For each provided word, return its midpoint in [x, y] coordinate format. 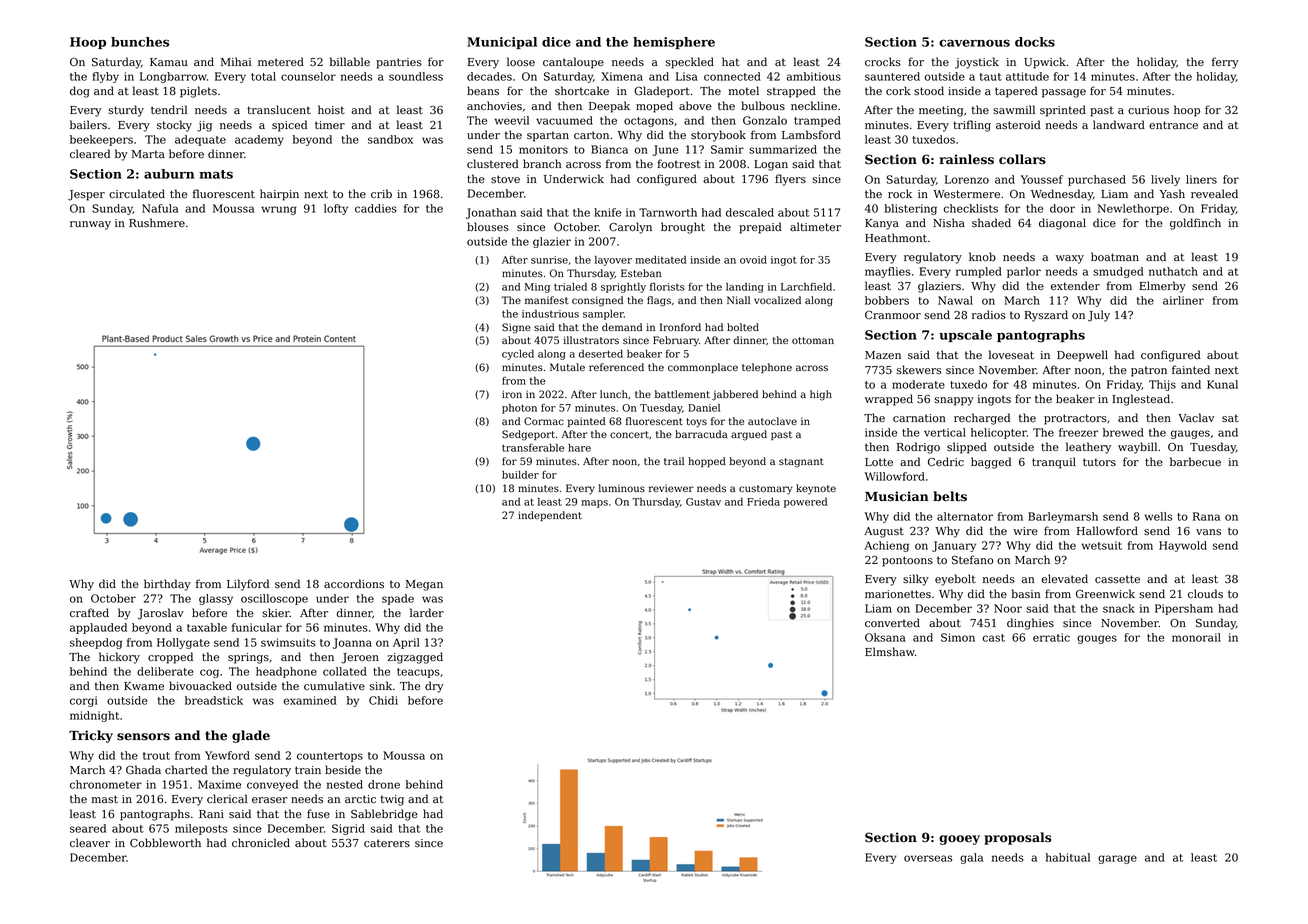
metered [281, 61]
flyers [790, 180]
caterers [387, 843]
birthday [167, 585]
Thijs [1162, 385]
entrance [1173, 125]
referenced [616, 367]
